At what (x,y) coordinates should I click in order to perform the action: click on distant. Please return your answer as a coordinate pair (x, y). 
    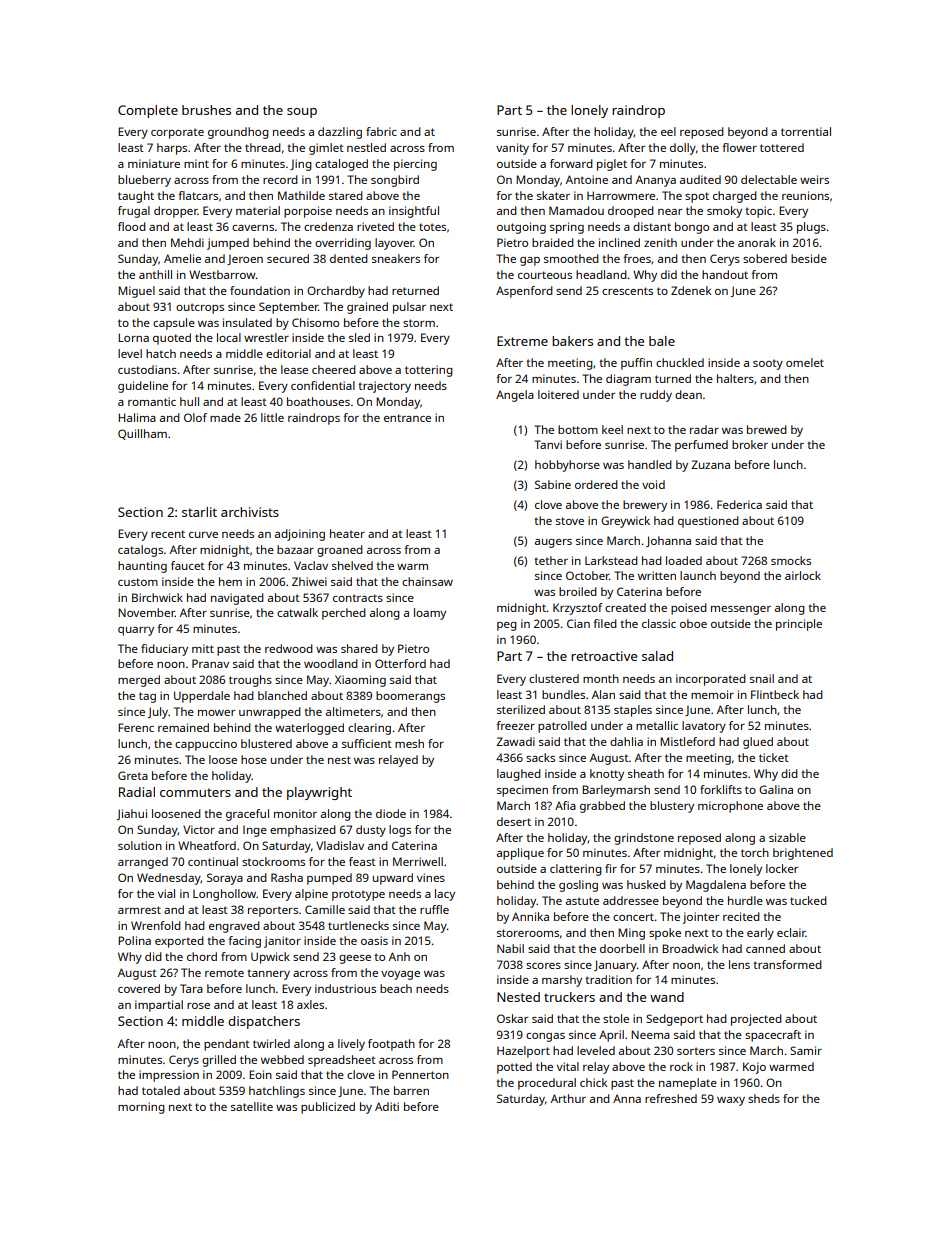
    Looking at the image, I should click on (652, 226).
